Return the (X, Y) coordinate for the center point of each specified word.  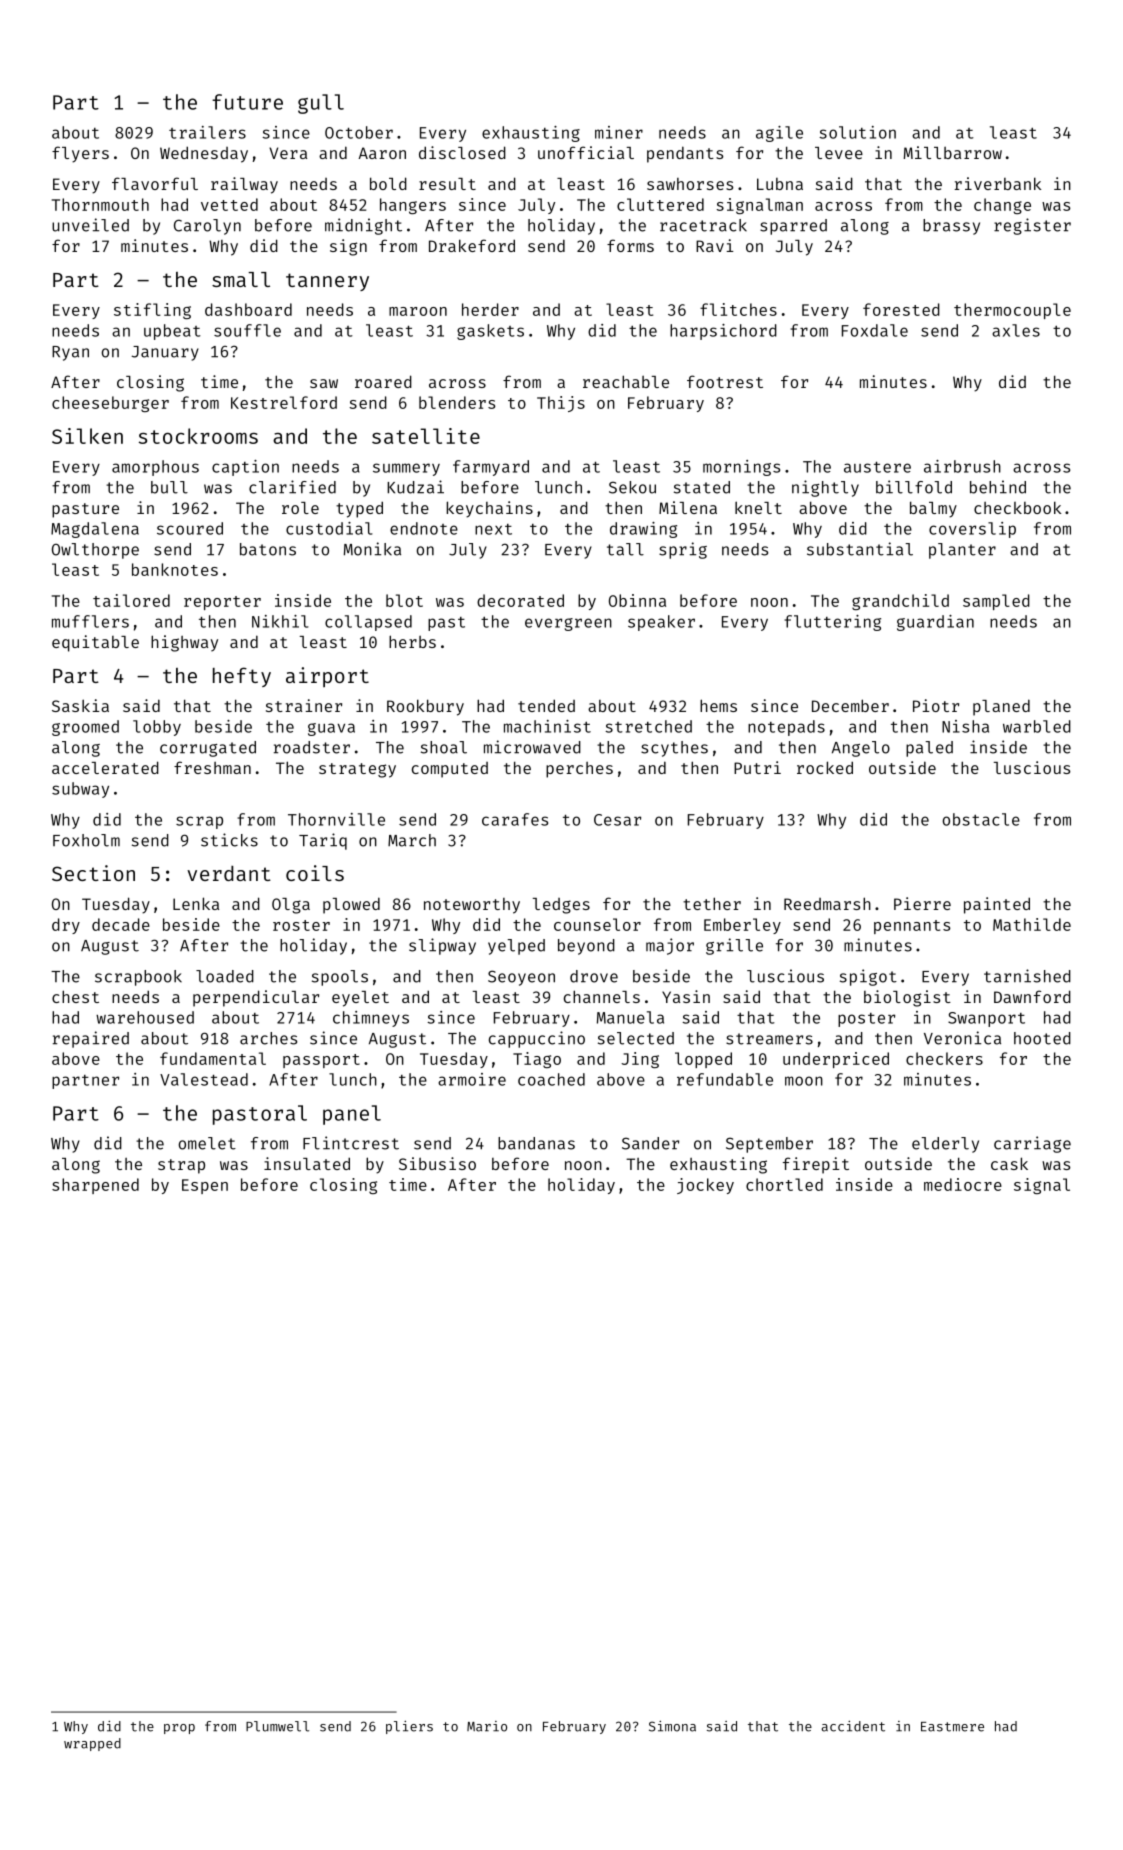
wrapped (92, 1744)
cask (1009, 1163)
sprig (683, 550)
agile (779, 134)
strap (181, 1166)
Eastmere (952, 1727)
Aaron (382, 153)
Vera (288, 153)
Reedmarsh (827, 903)
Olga (291, 906)
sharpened (95, 1186)
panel (352, 1115)
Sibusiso (437, 1163)
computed (450, 770)
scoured (190, 528)
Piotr (936, 705)
